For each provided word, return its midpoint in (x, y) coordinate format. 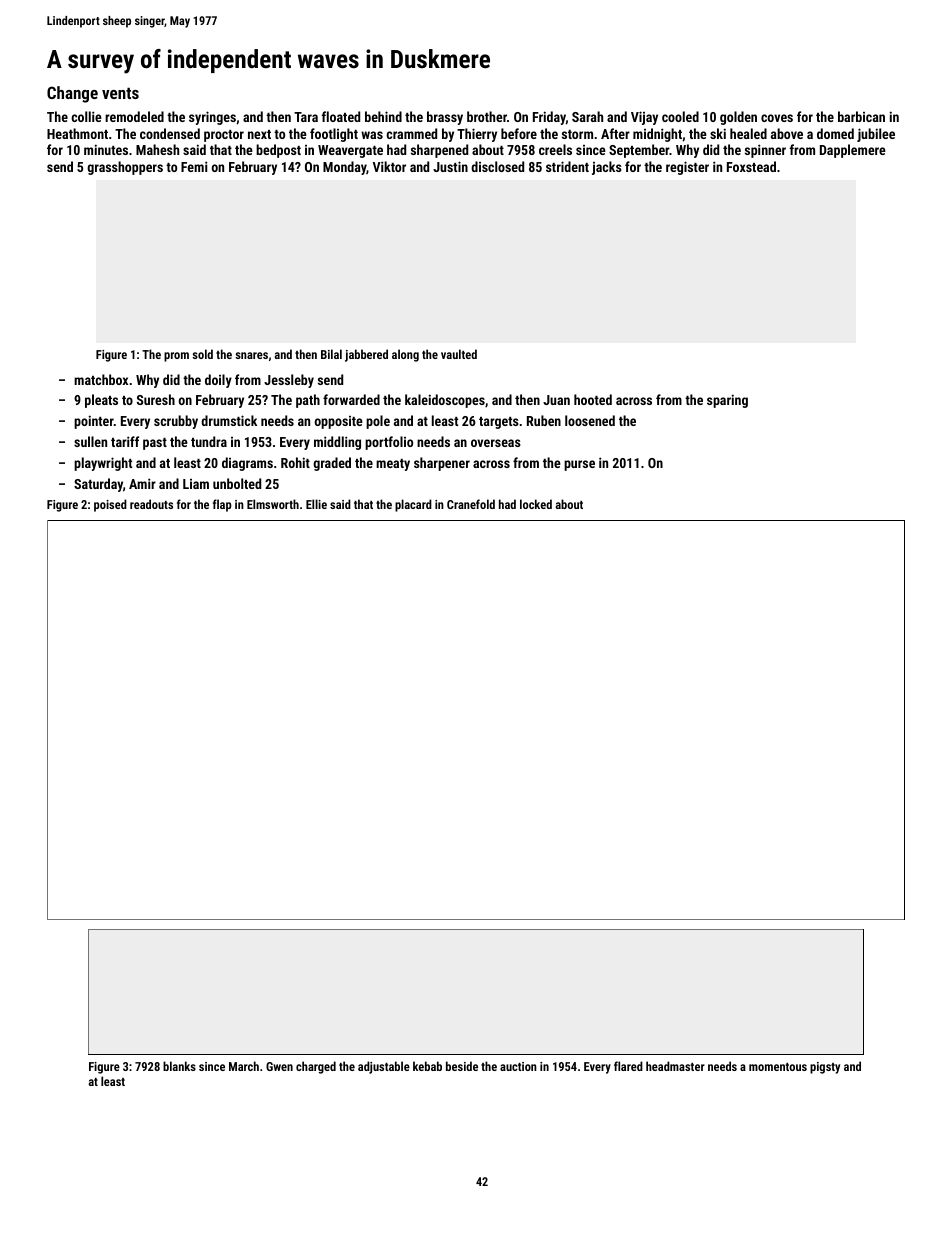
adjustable (384, 1067)
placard (413, 505)
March (244, 1066)
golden (738, 118)
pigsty (825, 1068)
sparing (727, 401)
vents (120, 93)
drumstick (229, 420)
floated (341, 116)
